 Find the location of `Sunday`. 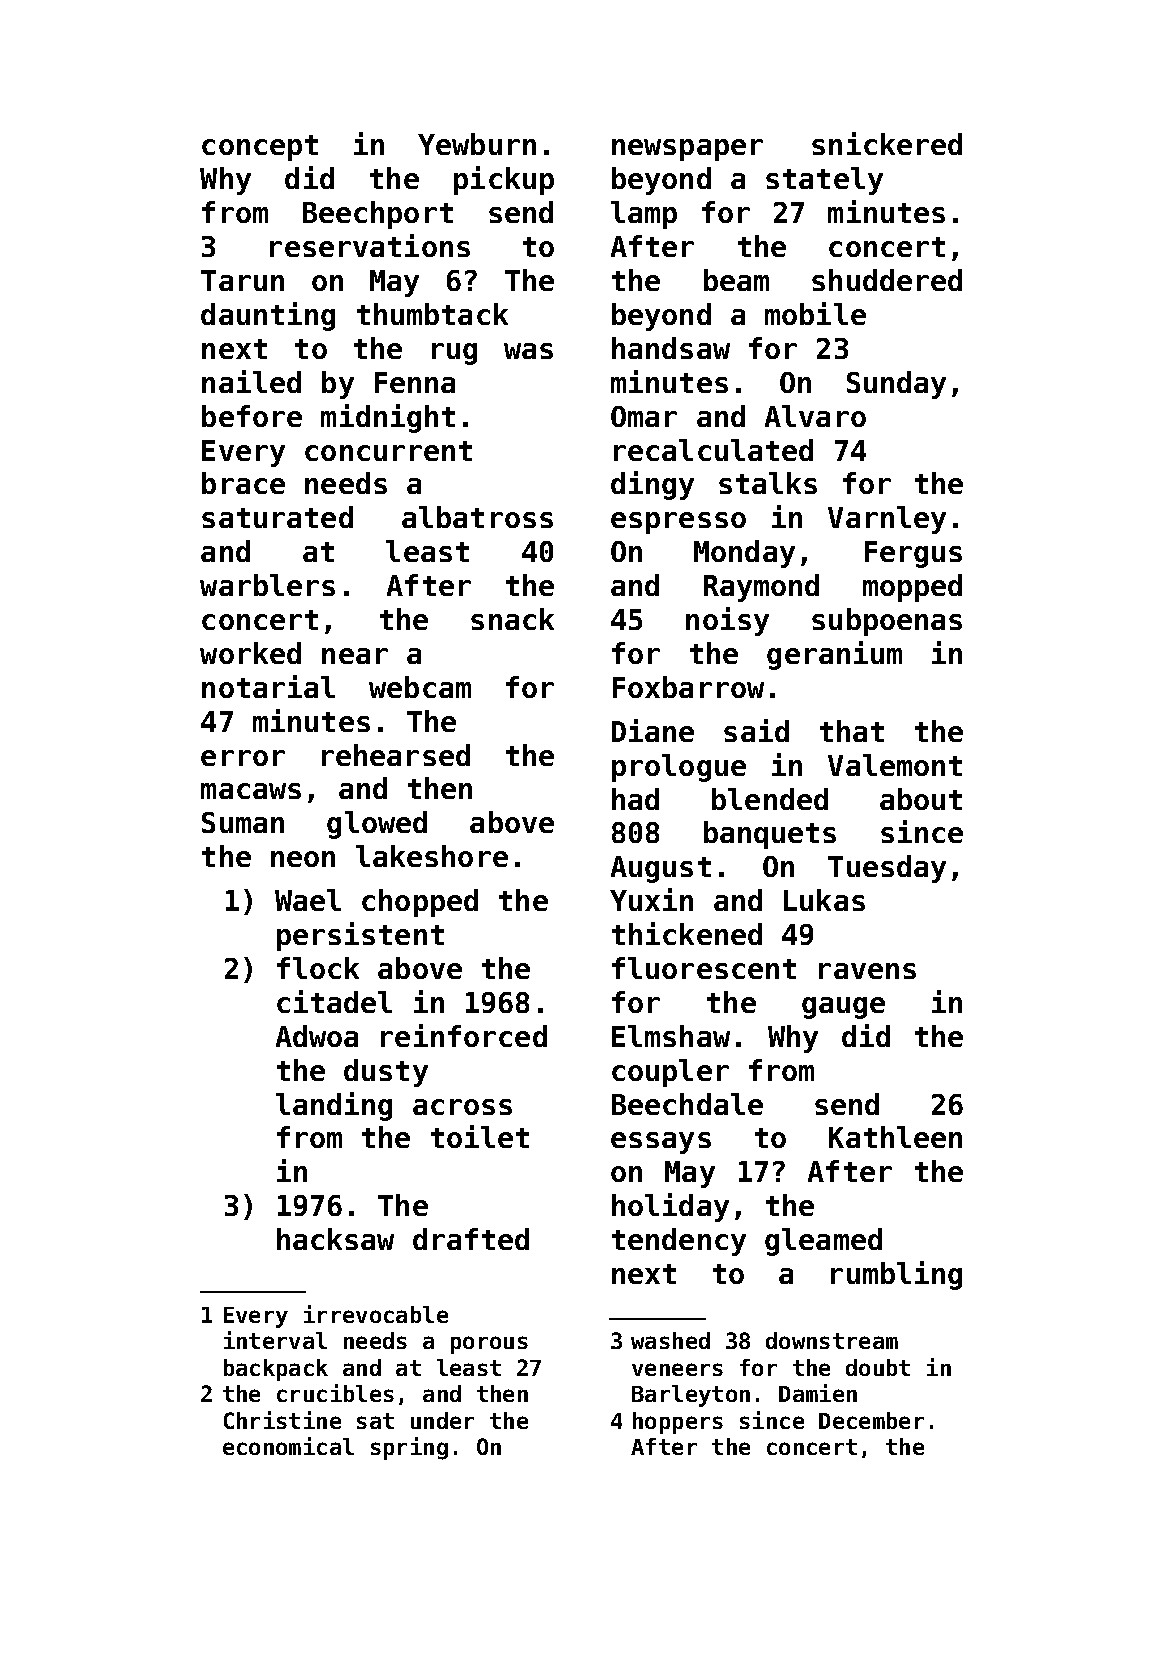

Sunday is located at coordinates (896, 385).
